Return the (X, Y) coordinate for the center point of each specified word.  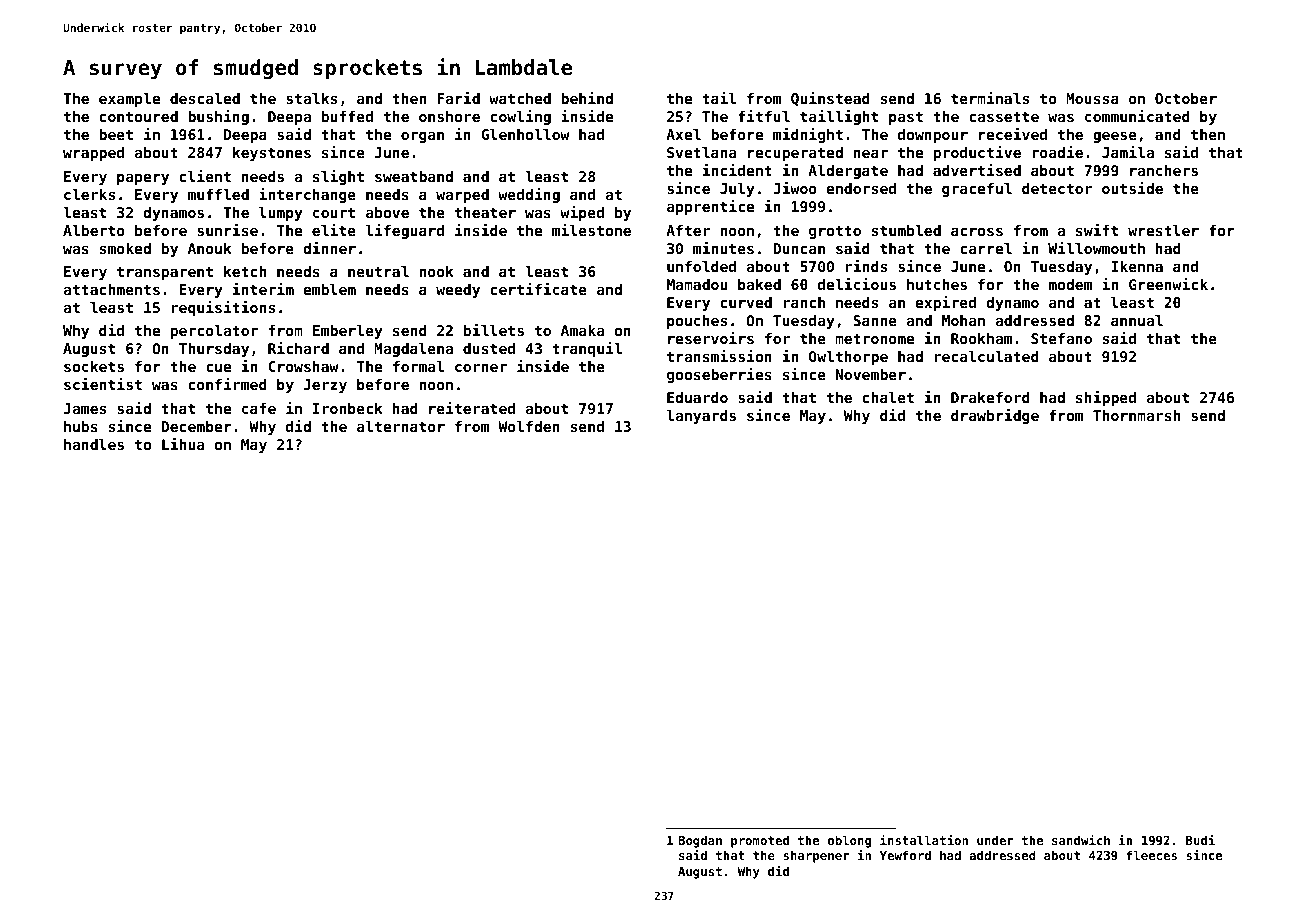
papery (143, 179)
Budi (1200, 840)
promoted (760, 841)
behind (587, 98)
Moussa (1092, 98)
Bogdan (700, 841)
